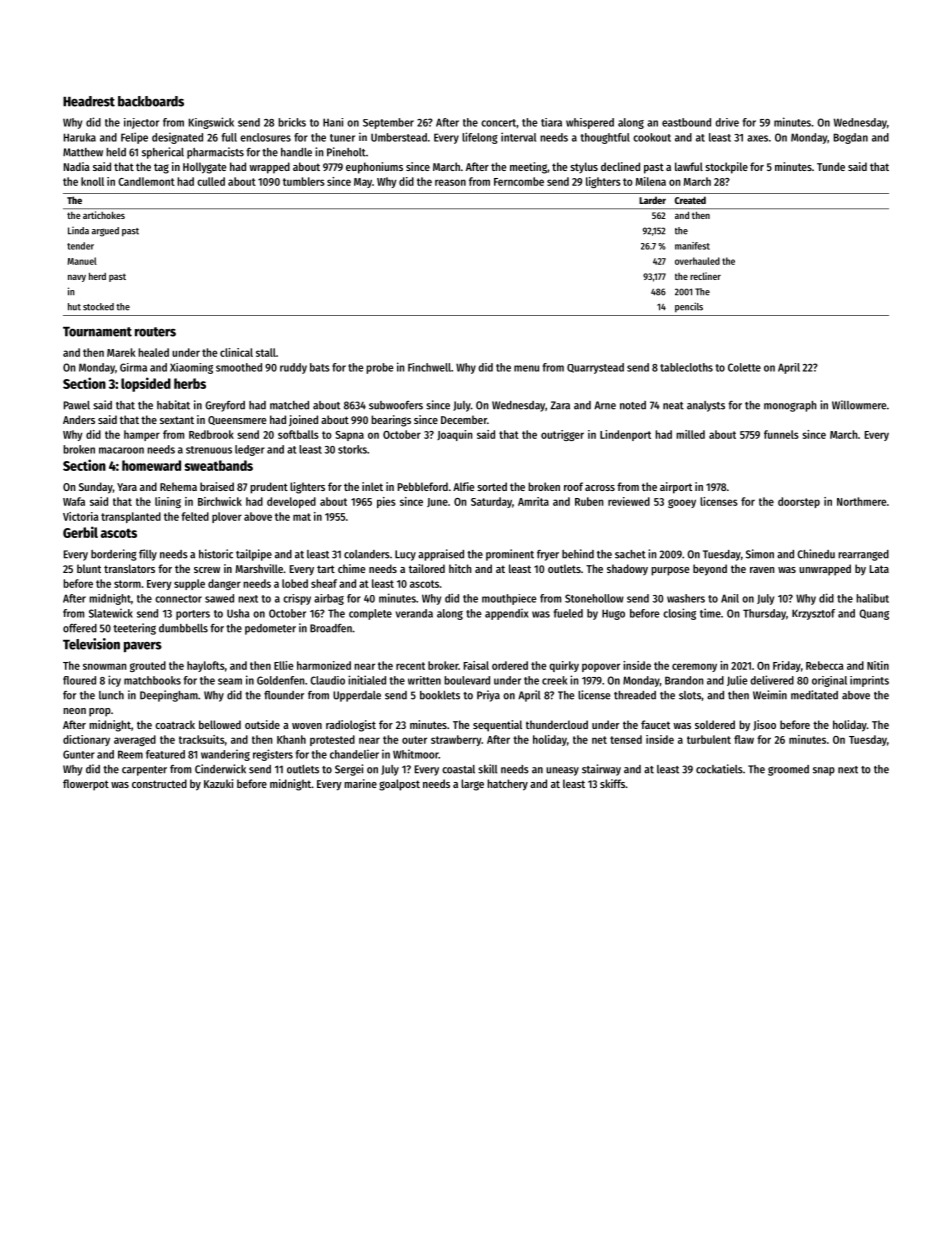 Image resolution: width=952 pixels, height=1233 pixels. Describe the element at coordinates (178, 486) in the document. I see `Rehema` at that location.
